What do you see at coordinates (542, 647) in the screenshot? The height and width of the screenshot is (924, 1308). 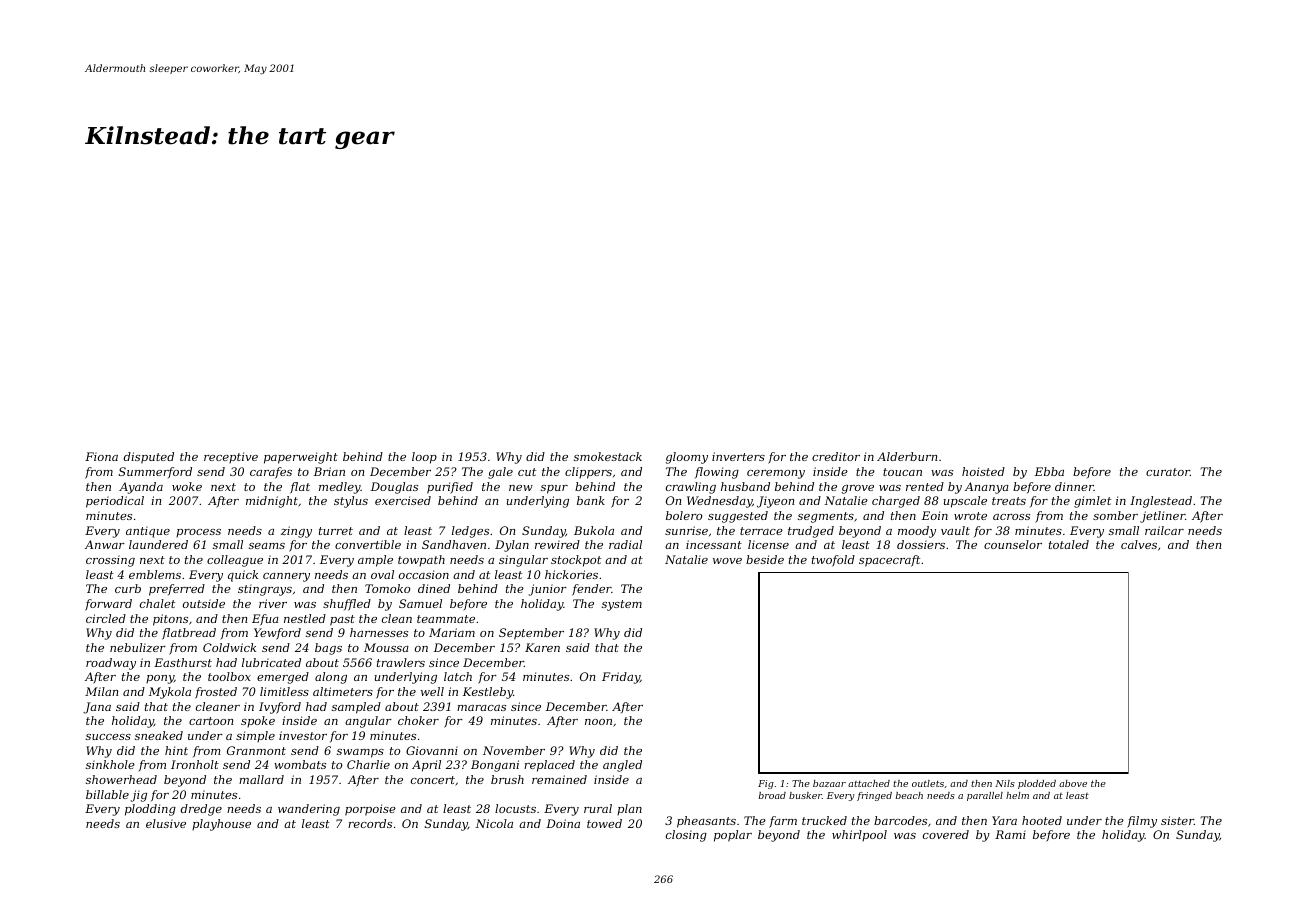 I see `Karen` at bounding box center [542, 647].
